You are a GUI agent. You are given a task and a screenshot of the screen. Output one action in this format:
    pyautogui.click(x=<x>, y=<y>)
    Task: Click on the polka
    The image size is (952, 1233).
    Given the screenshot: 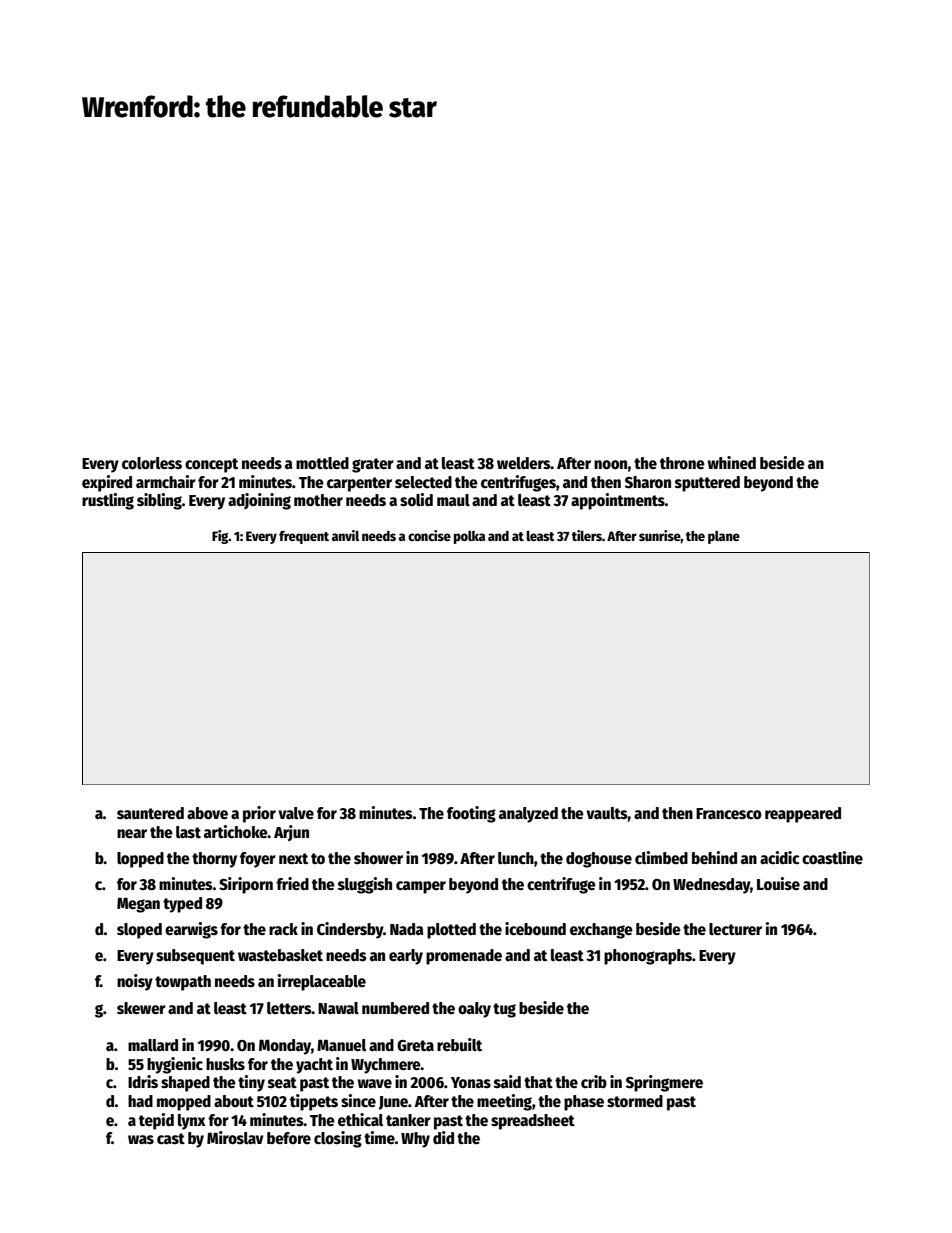 What is the action you would take?
    pyautogui.click(x=469, y=537)
